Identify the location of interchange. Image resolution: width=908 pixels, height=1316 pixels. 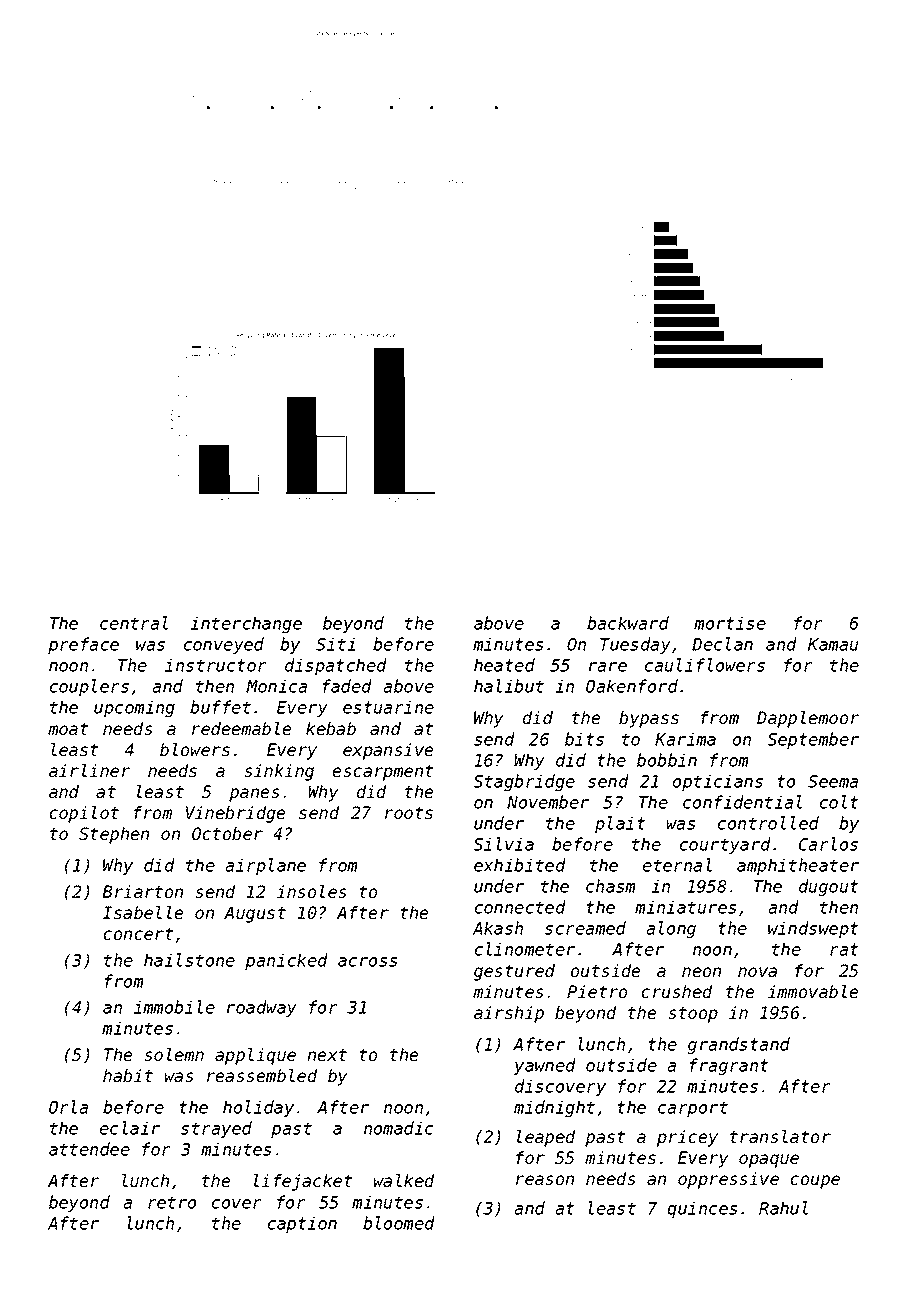
(246, 624).
